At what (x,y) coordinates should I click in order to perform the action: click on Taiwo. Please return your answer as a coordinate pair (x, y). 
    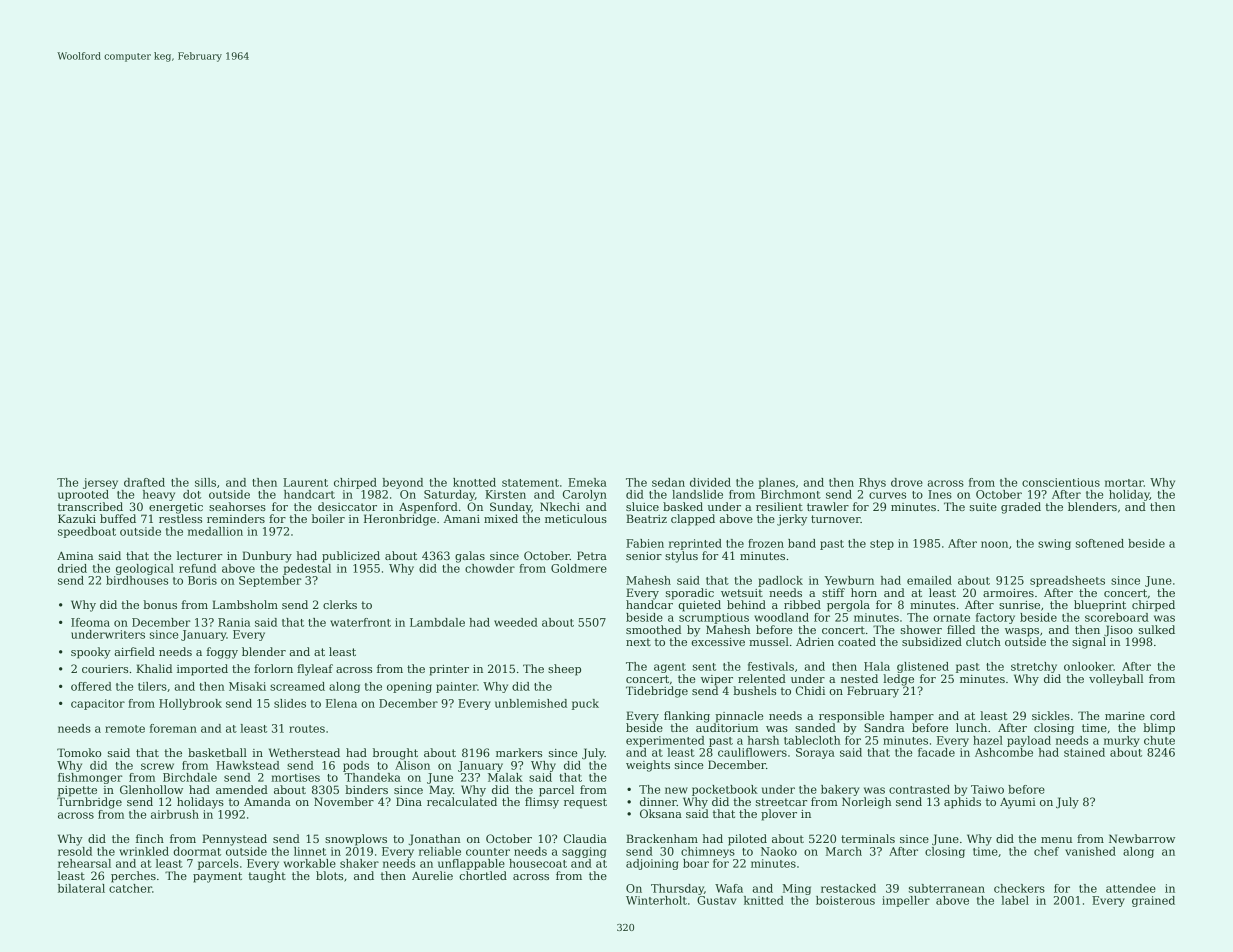
    Looking at the image, I should click on (987, 789).
